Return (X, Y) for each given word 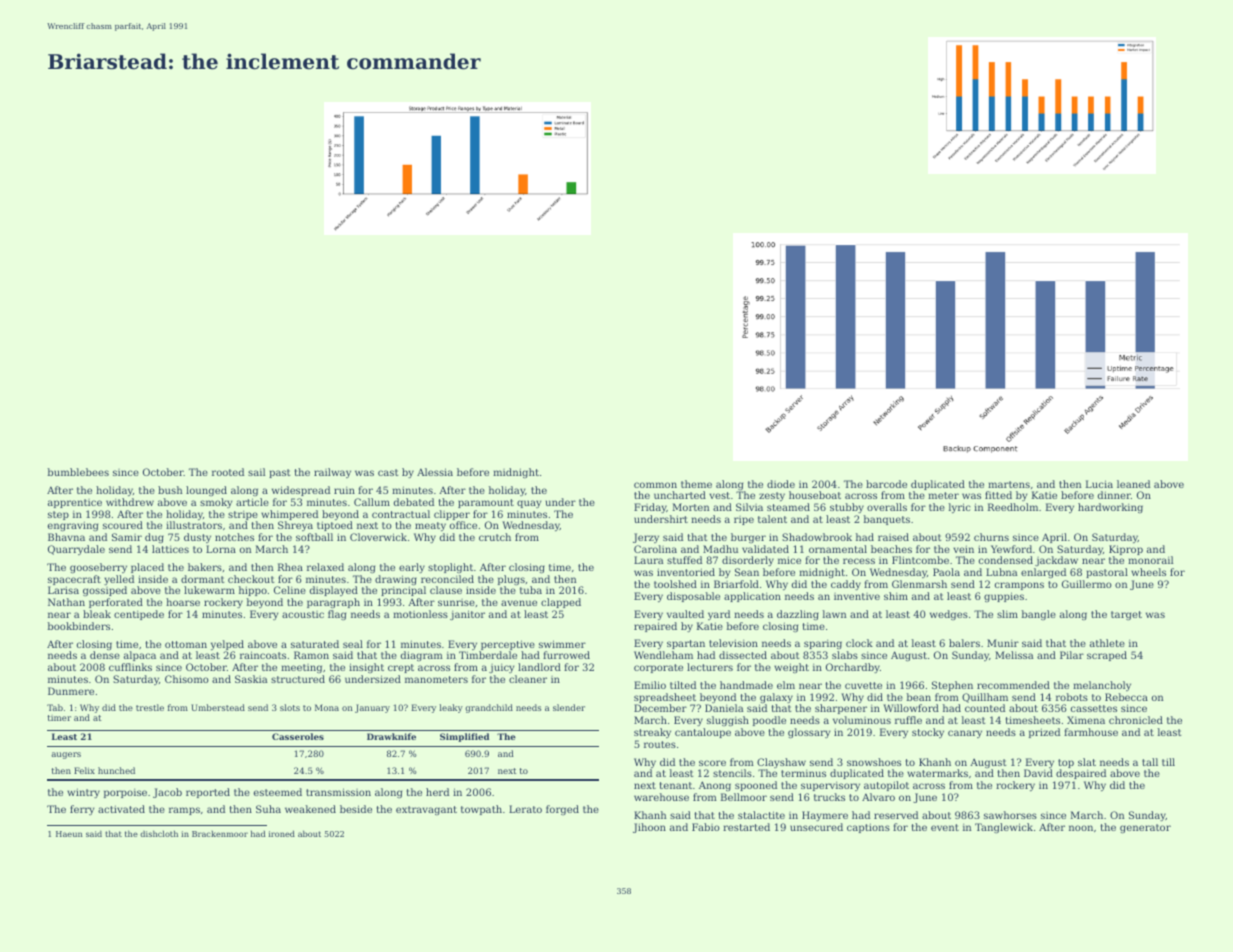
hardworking (1110, 508)
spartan (686, 644)
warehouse (661, 797)
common (655, 485)
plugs (511, 580)
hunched (116, 770)
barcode (886, 484)
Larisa (63, 590)
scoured (123, 525)
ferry (82, 810)
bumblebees (78, 472)
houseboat (815, 495)
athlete (1107, 643)
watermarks (937, 773)
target (1126, 615)
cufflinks (130, 667)
